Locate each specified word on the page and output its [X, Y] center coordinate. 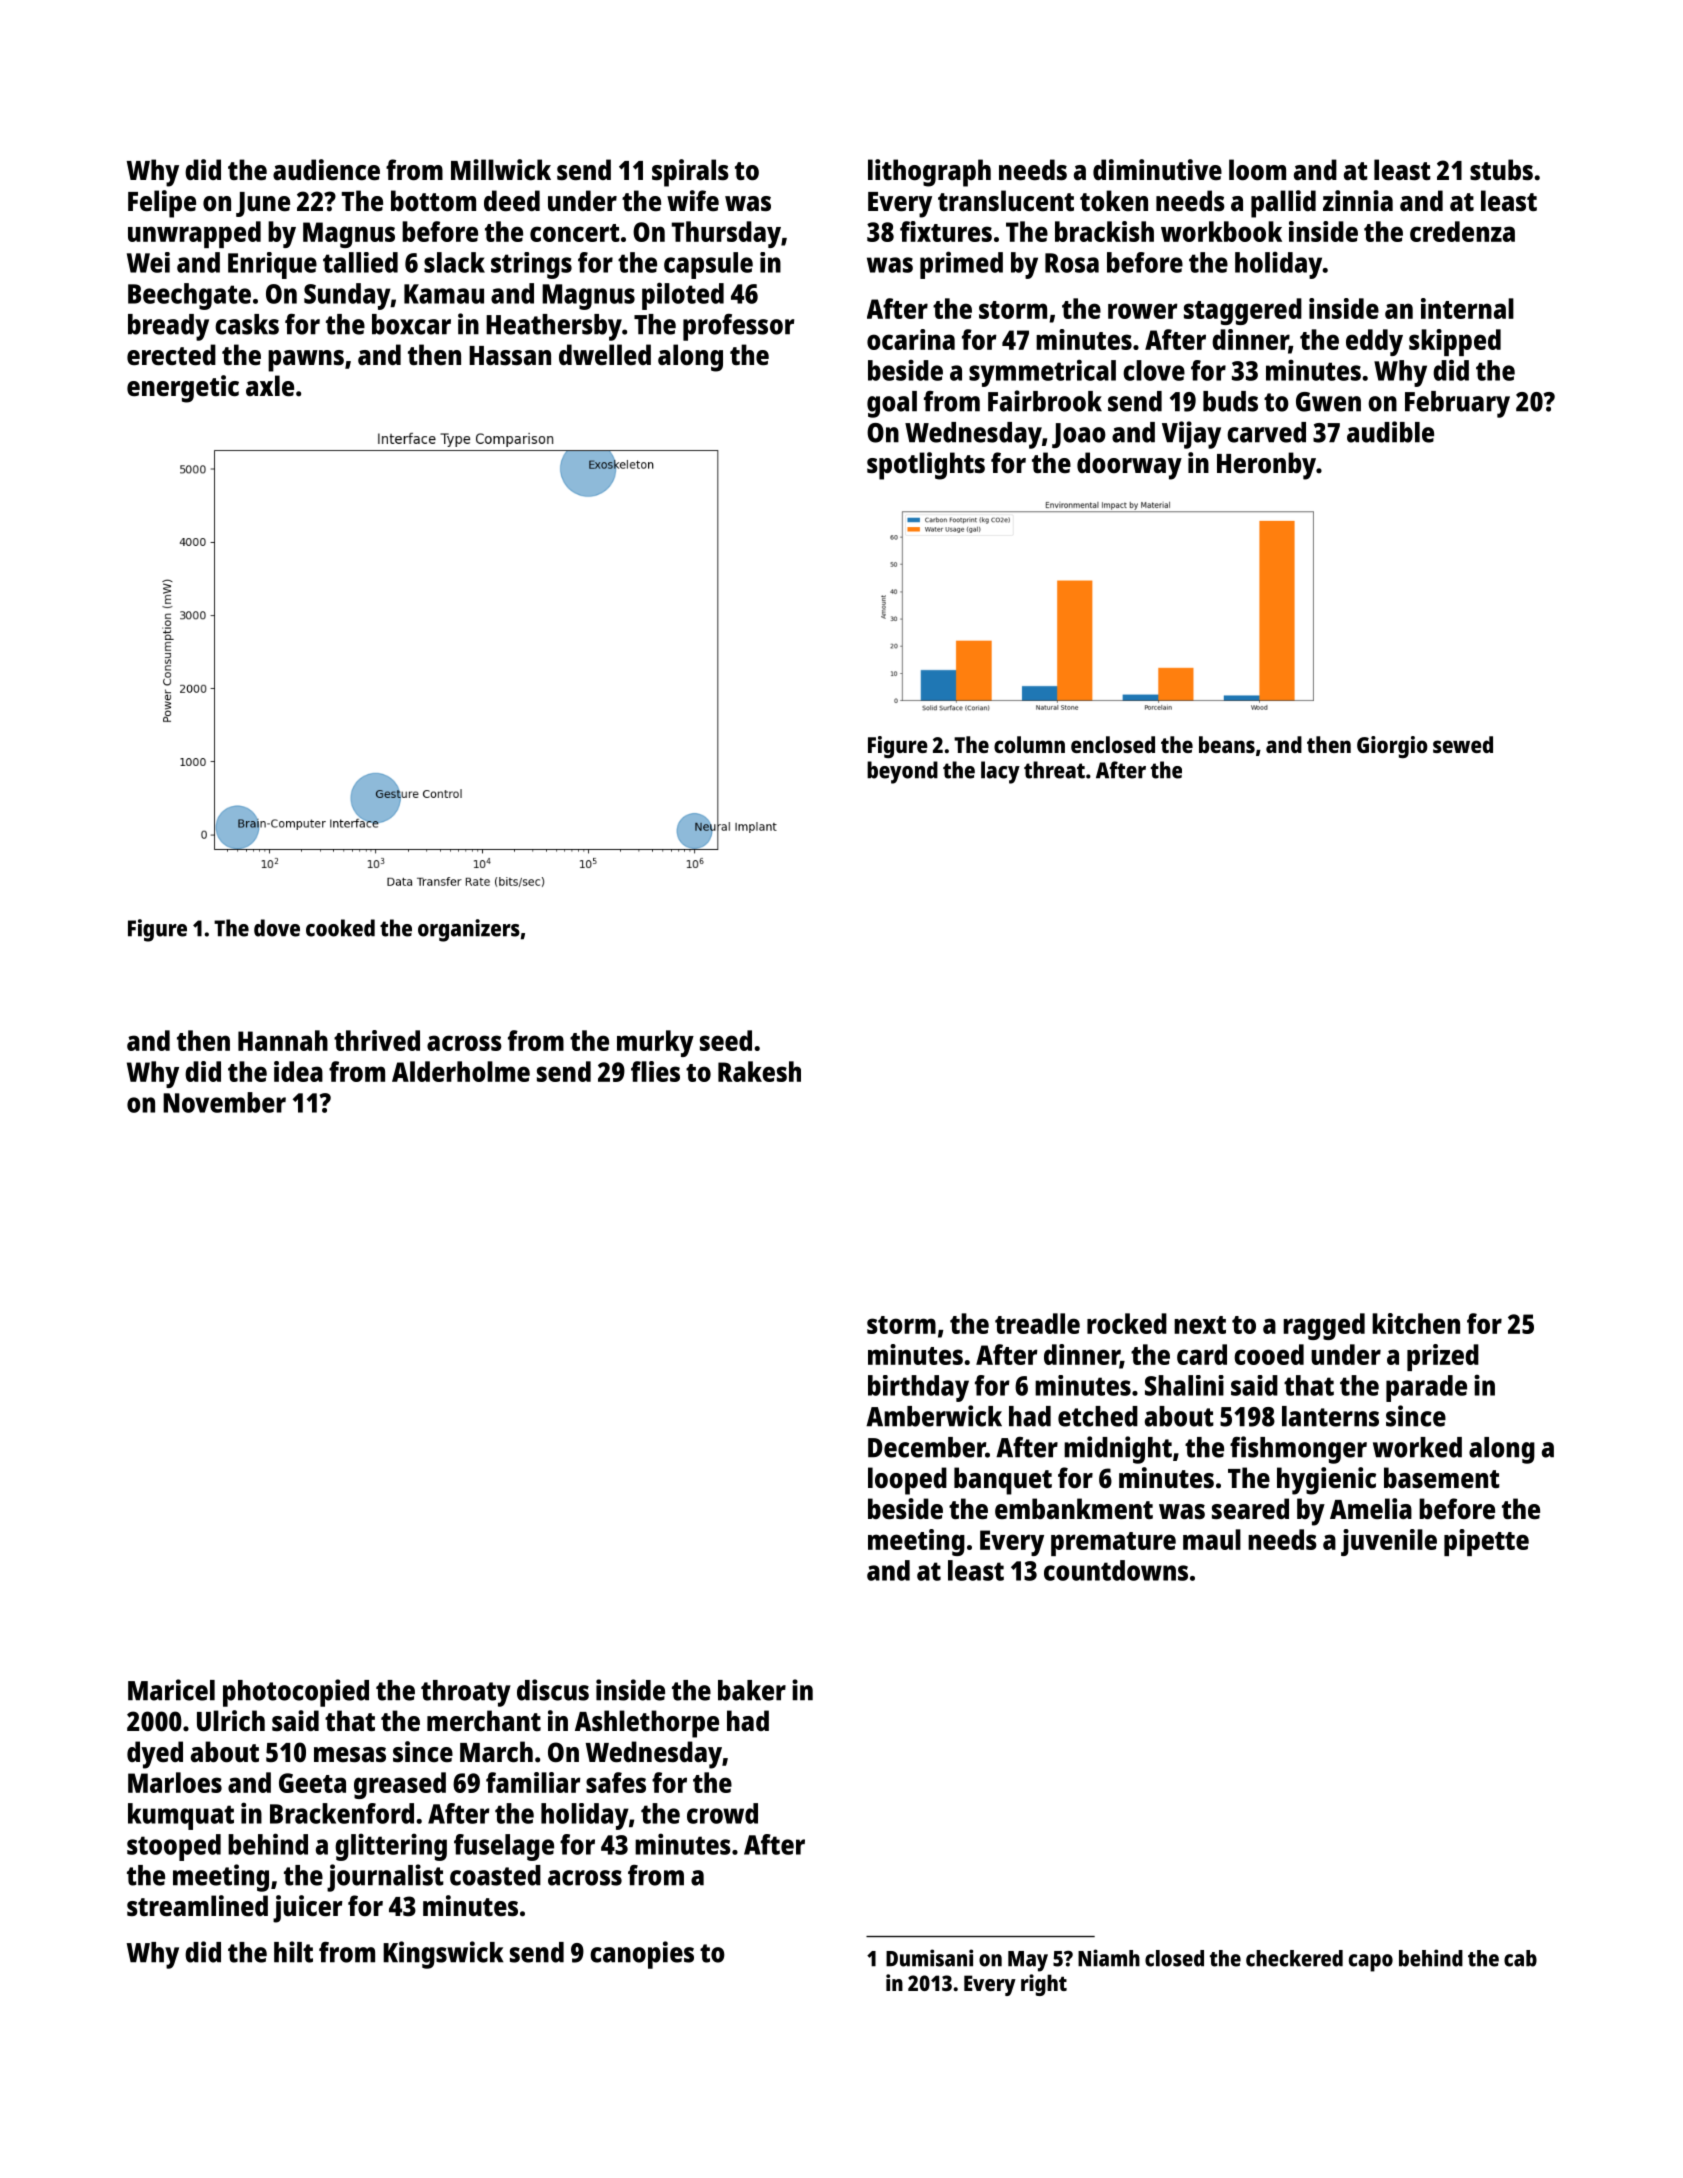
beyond [902, 772]
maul [1212, 1539]
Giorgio [1392, 747]
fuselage [504, 1847]
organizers [469, 930]
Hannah [283, 1040]
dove [277, 928]
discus [553, 1690]
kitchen [1416, 1323]
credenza [1462, 231]
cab [1520, 1958]
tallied [360, 262]
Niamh [1109, 1958]
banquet [1003, 1481]
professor [738, 327]
